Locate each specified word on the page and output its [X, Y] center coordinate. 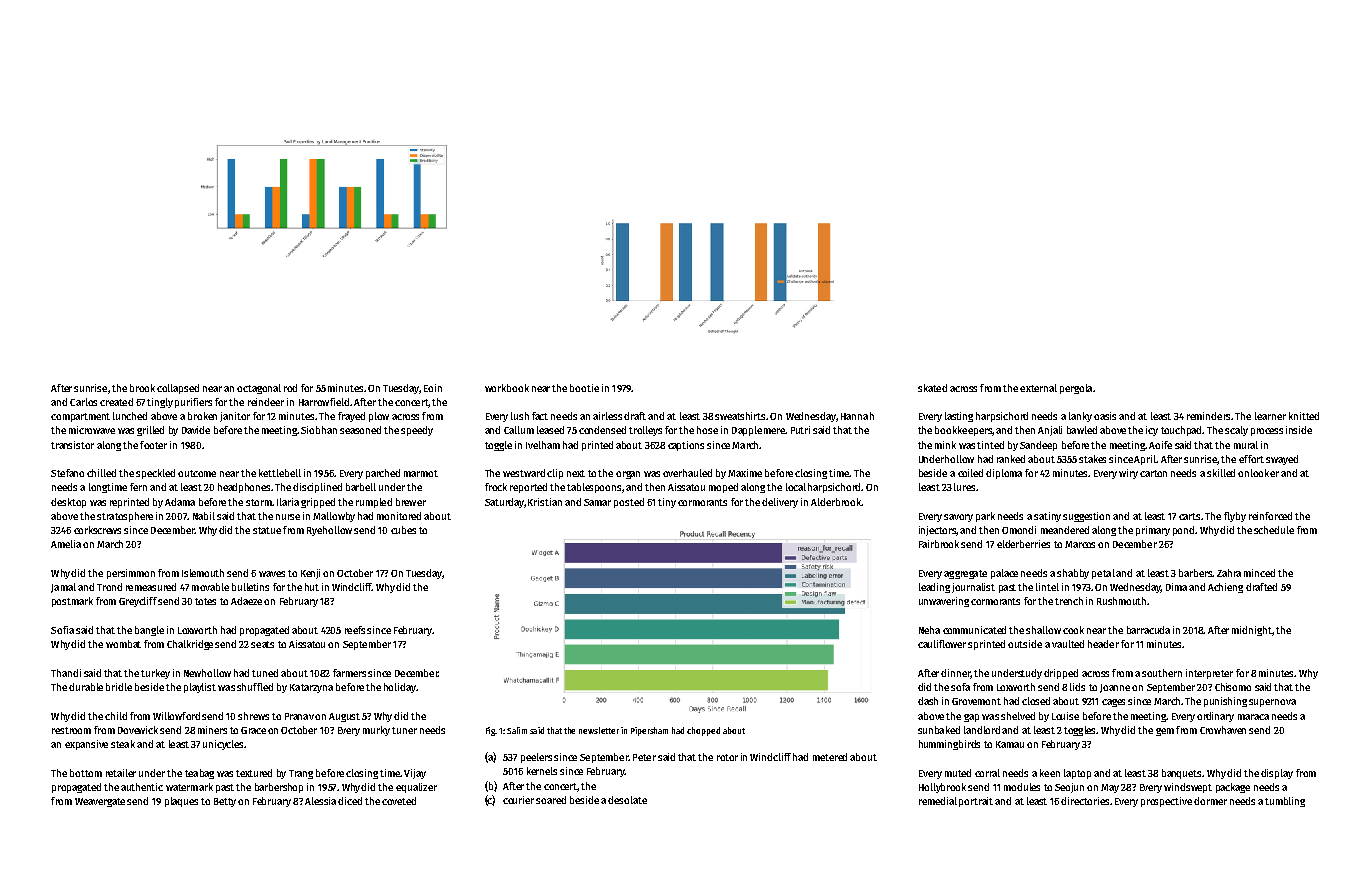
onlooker [1258, 473]
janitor [235, 417]
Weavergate [100, 802]
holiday [400, 688]
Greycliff [138, 602]
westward [524, 473]
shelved [1018, 716]
